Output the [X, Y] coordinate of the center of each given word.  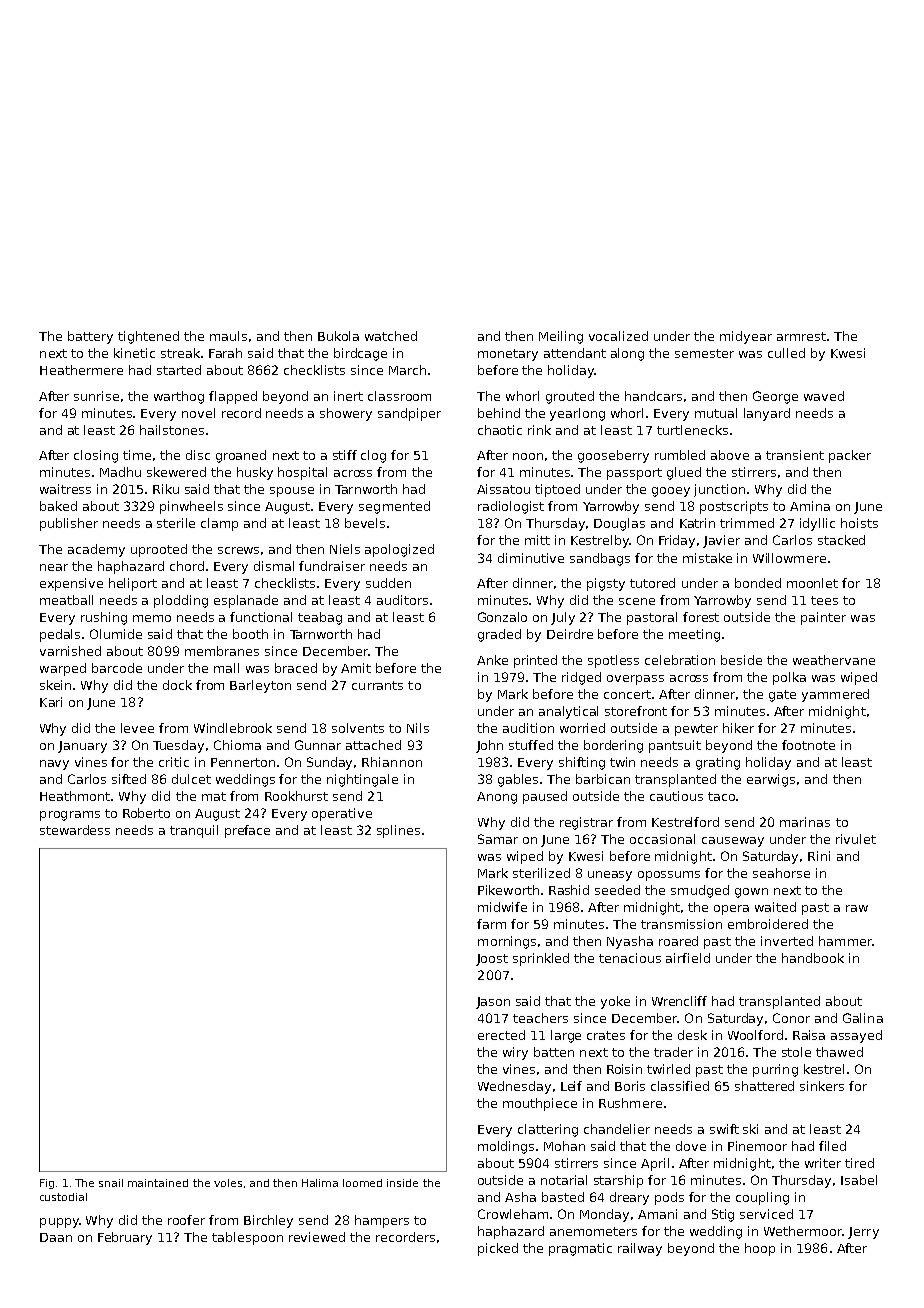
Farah [225, 353]
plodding [181, 601]
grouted [570, 397]
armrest [801, 336]
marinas [805, 822]
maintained [158, 1183]
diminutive [531, 558]
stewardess [75, 830]
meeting [694, 635]
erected [501, 1035]
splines [398, 831]
